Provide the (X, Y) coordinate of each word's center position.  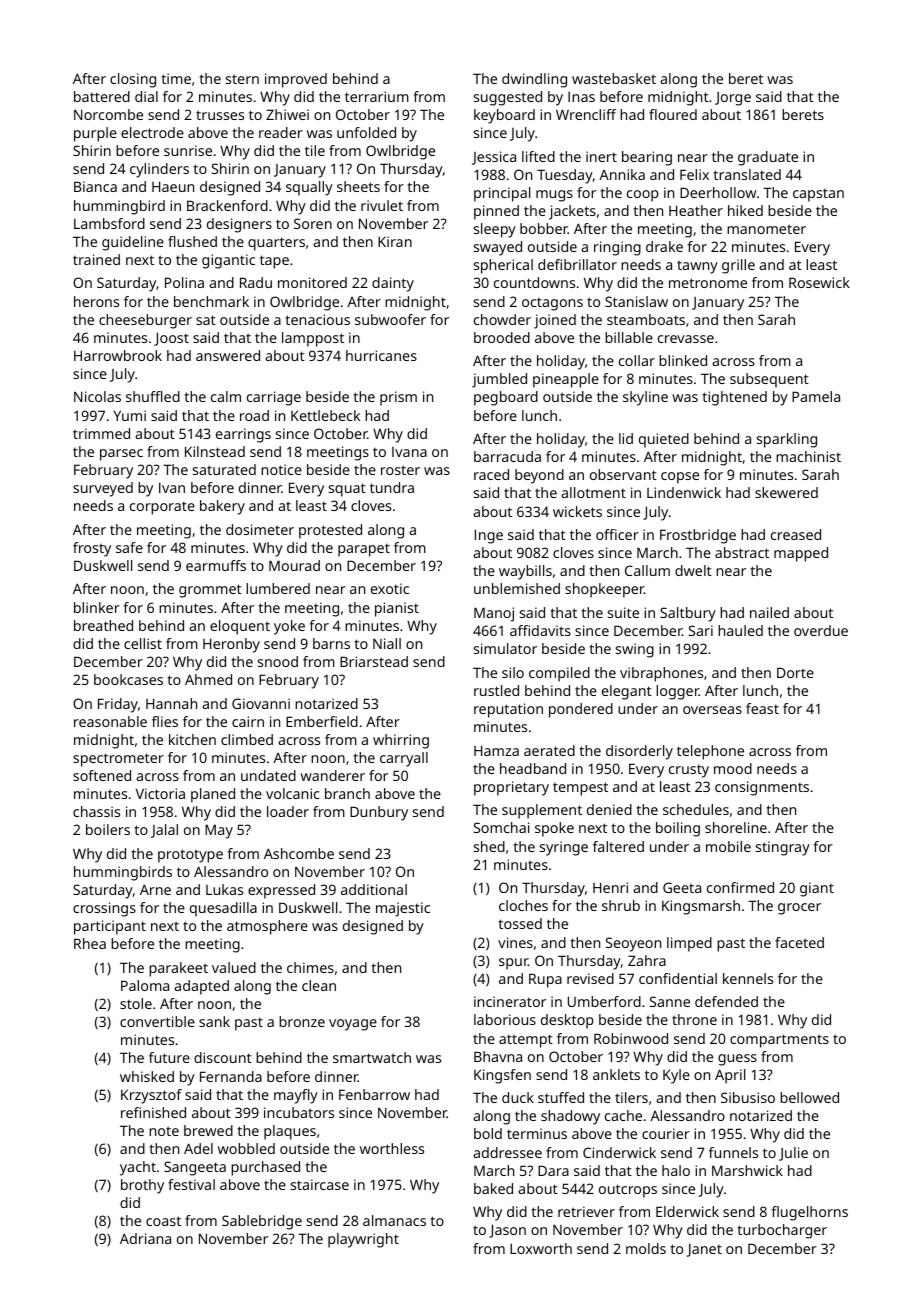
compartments (779, 1041)
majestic (403, 909)
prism (398, 398)
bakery (222, 507)
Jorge (733, 99)
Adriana (145, 1238)
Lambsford (109, 223)
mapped (801, 554)
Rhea (90, 943)
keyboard (504, 116)
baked (493, 1188)
